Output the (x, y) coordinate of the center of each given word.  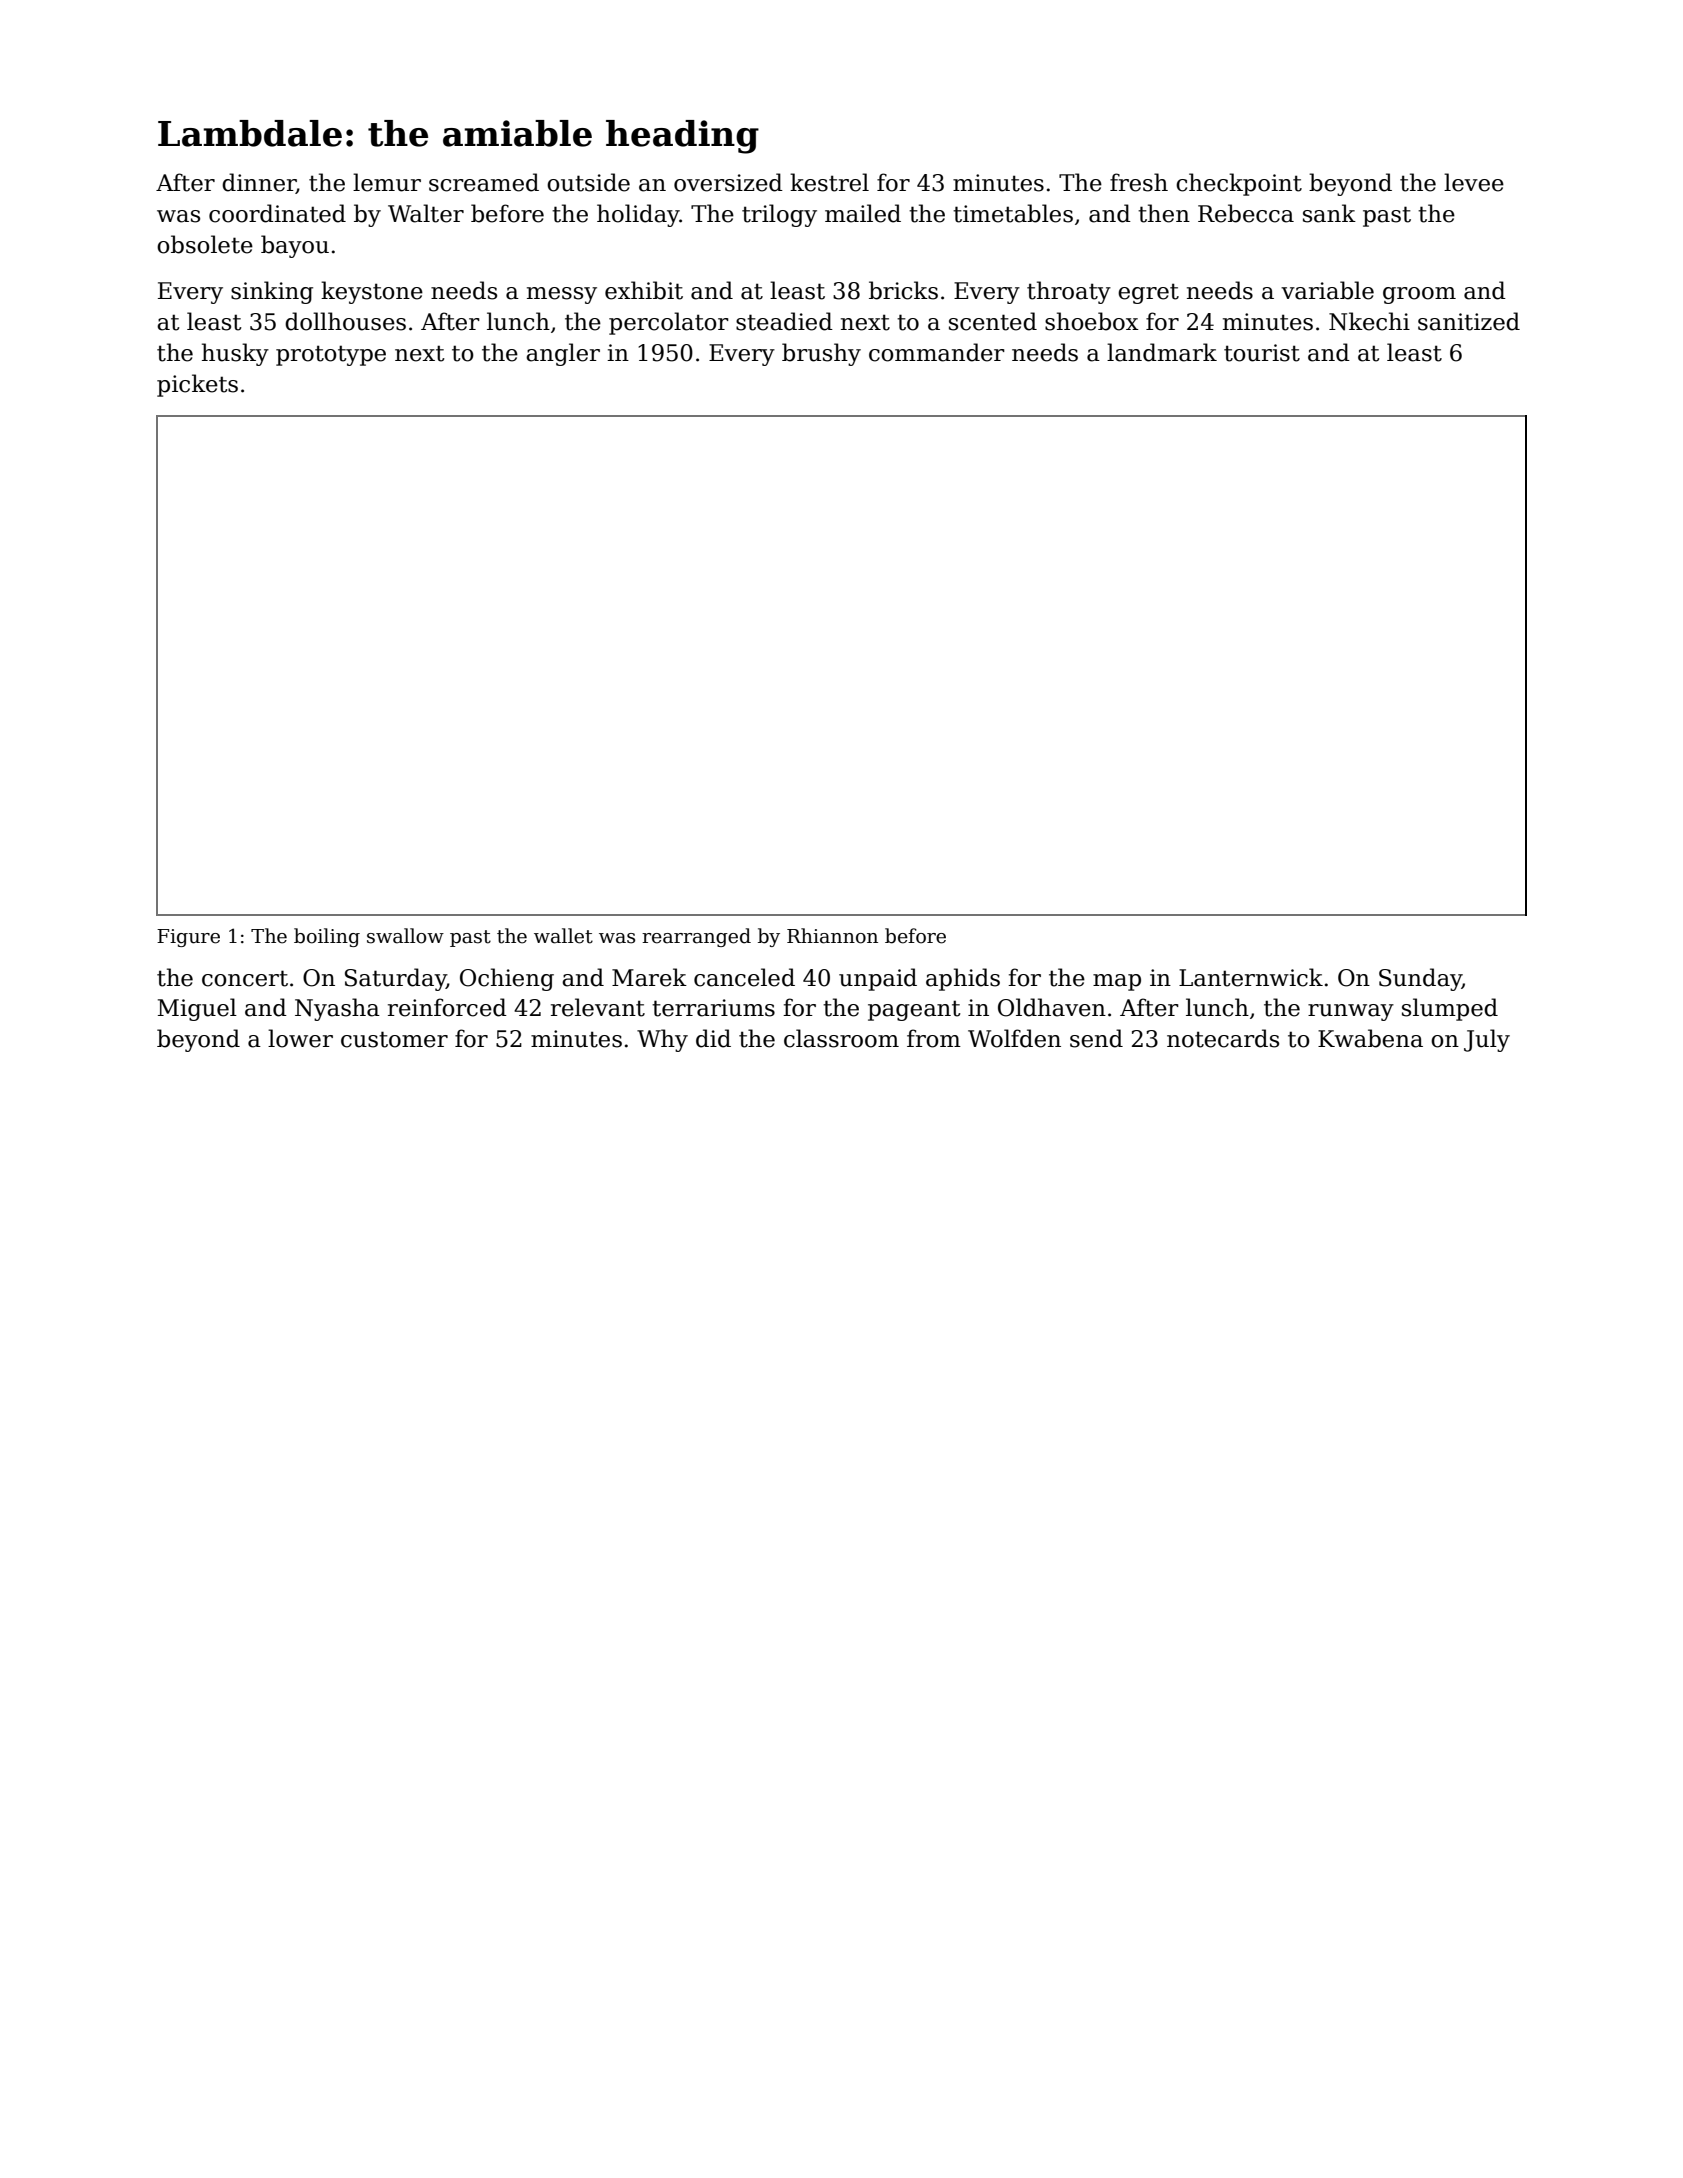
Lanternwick (1251, 977)
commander (937, 352)
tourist (1262, 353)
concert (245, 978)
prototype (331, 355)
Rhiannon (832, 936)
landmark (1162, 352)
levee (1474, 182)
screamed (484, 182)
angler (563, 354)
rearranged (696, 937)
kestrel (829, 182)
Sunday (1420, 979)
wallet (563, 936)
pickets (197, 385)
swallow (405, 936)
